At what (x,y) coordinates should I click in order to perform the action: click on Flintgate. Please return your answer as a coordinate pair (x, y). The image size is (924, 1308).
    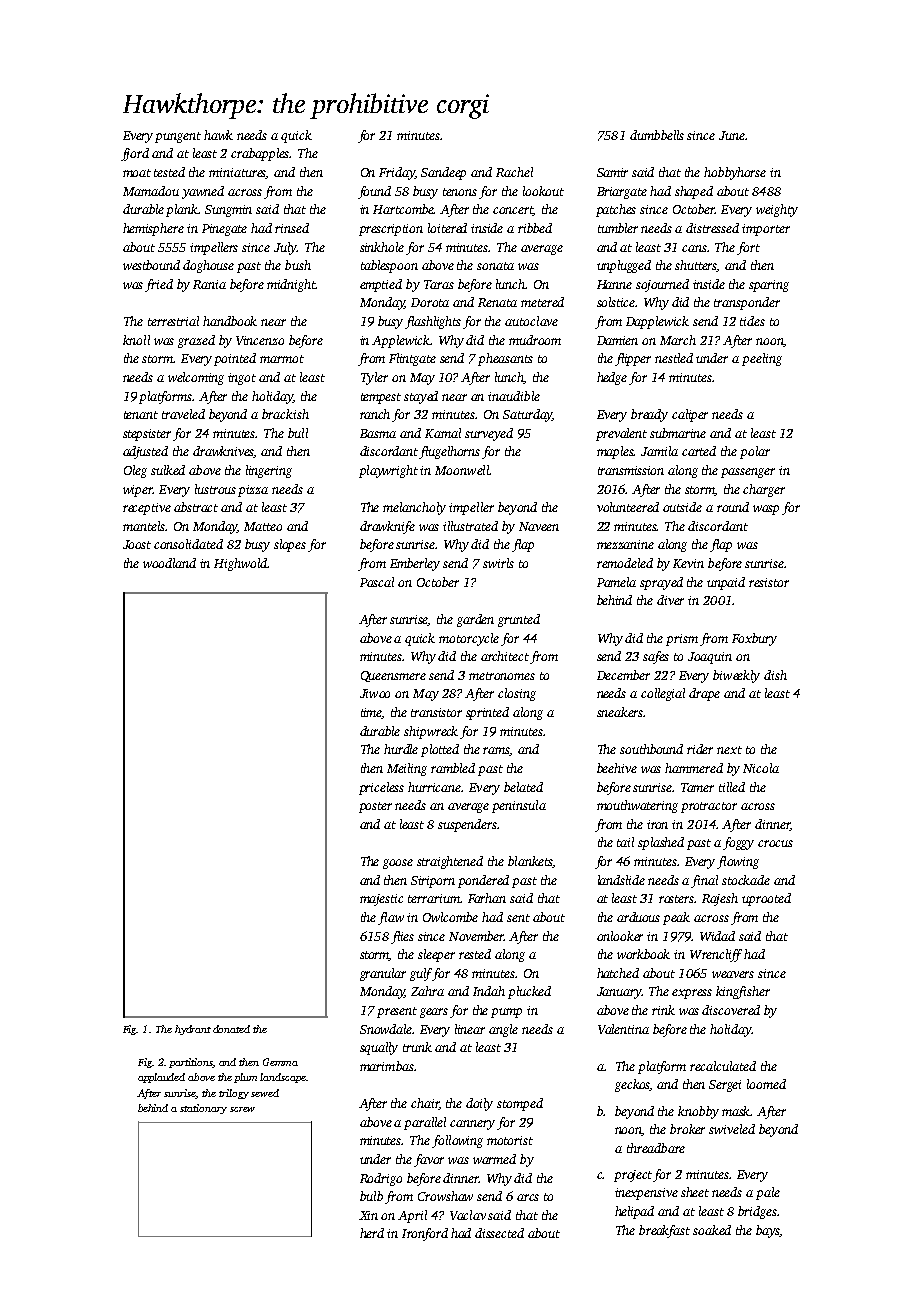
    Looking at the image, I should click on (412, 359).
